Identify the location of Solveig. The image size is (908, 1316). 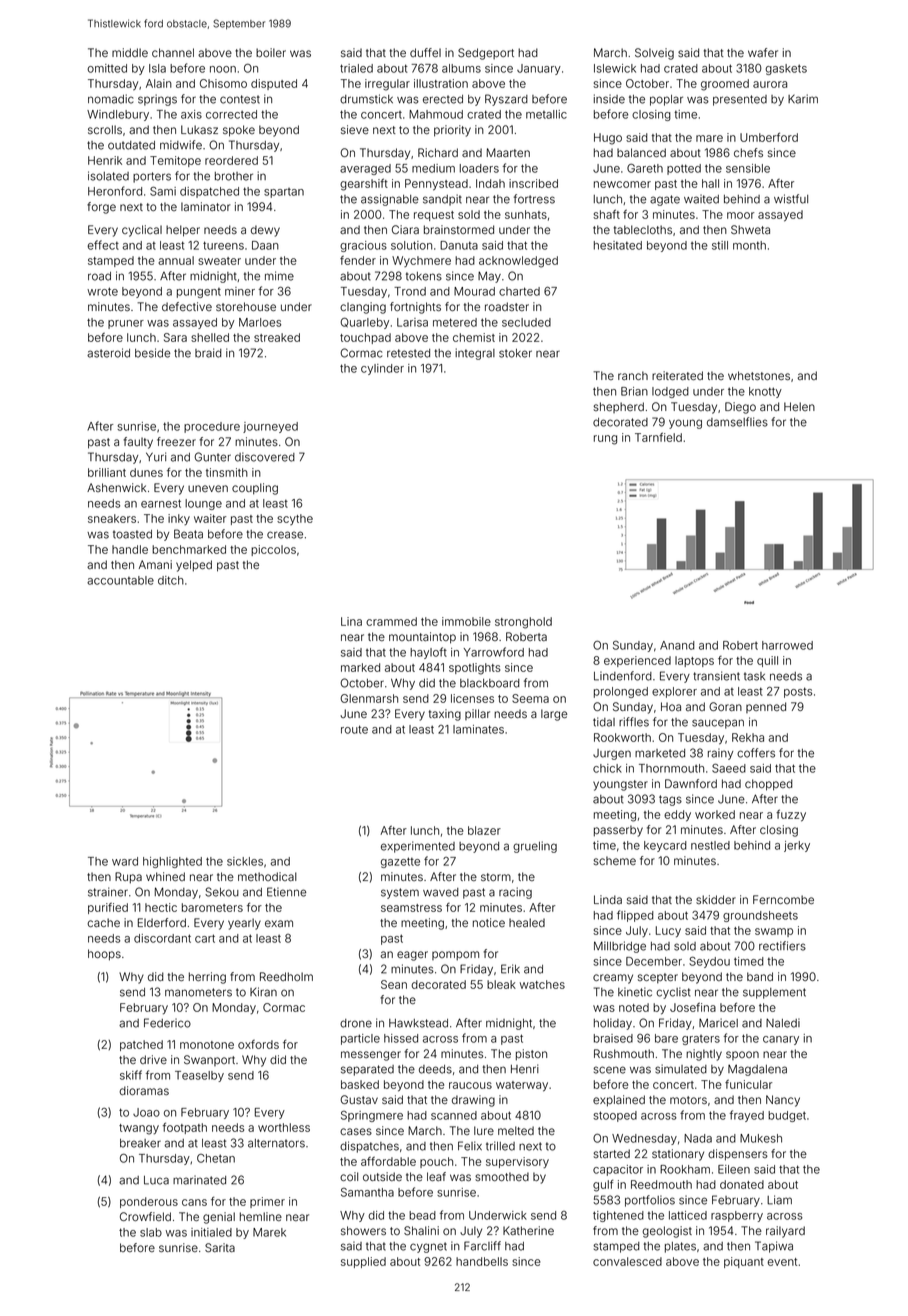
(654, 54).
